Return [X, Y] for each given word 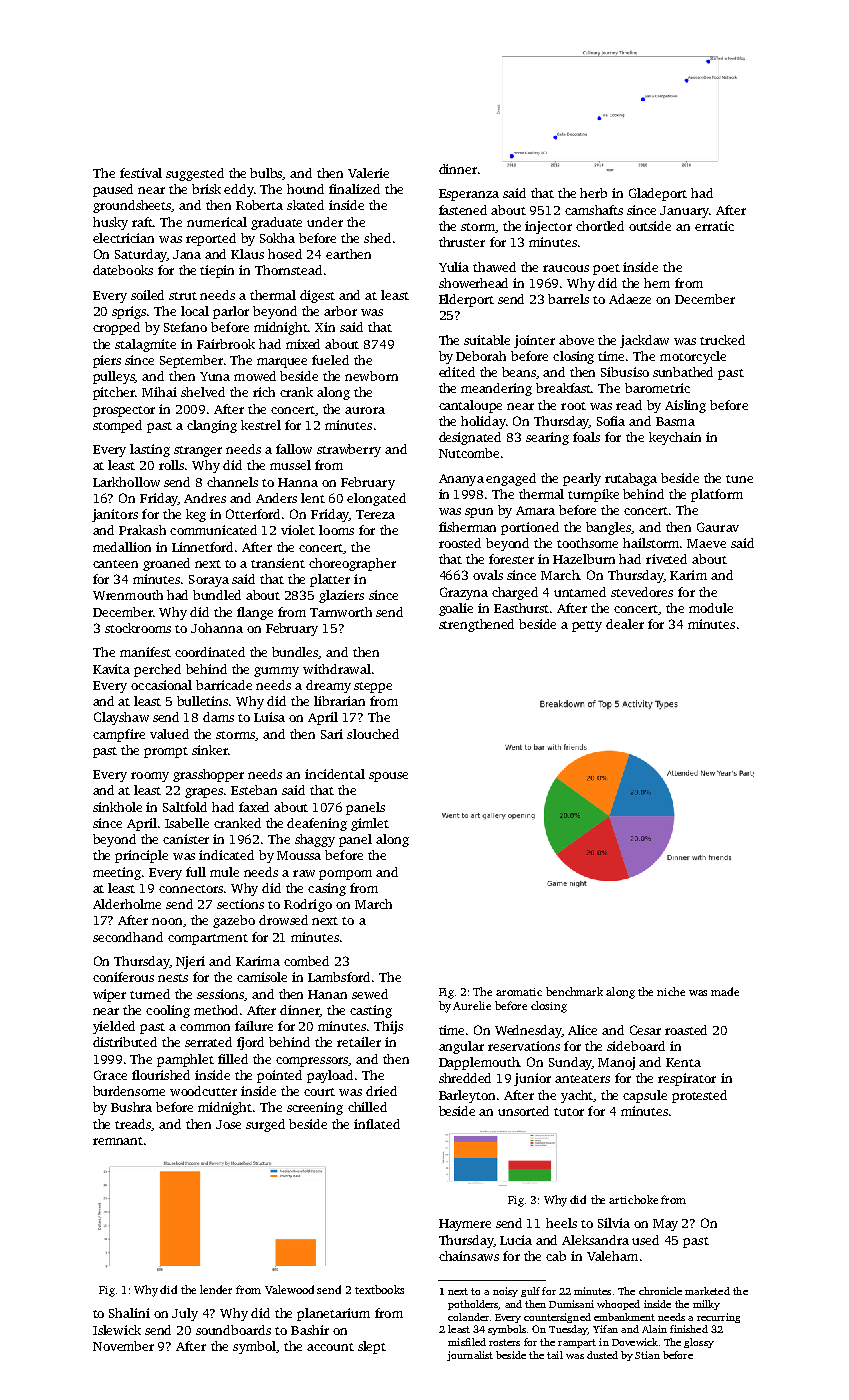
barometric [657, 388]
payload [330, 1076]
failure [254, 1026]
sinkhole [117, 807]
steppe [373, 687]
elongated [376, 499]
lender [216, 1289]
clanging [212, 426]
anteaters [582, 1079]
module [711, 608]
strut [183, 296]
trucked [722, 340]
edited [457, 372]
